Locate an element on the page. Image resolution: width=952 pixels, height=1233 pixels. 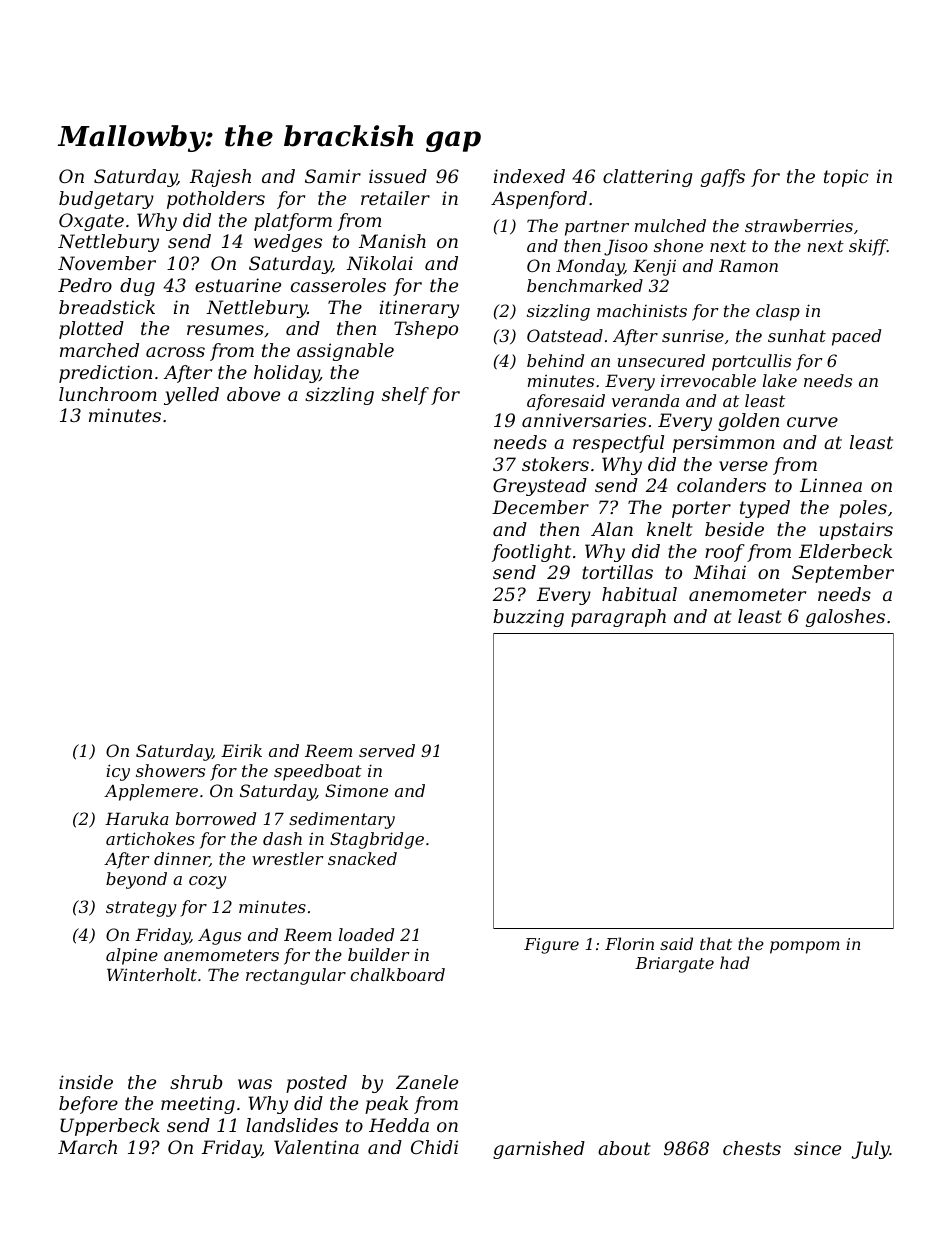
chests is located at coordinates (752, 1148).
